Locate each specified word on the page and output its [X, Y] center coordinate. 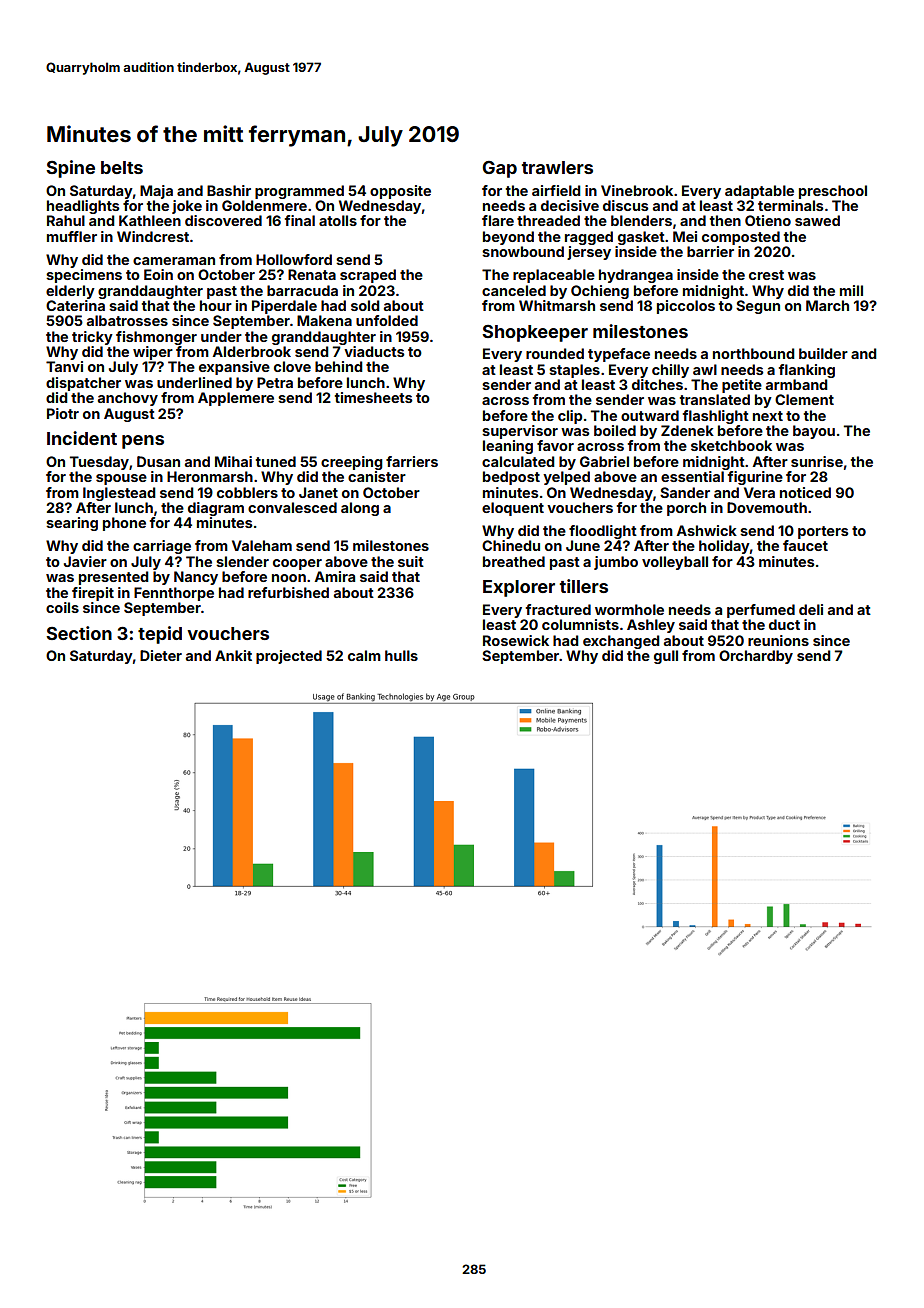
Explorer [519, 588]
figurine [755, 478]
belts [122, 167]
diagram [216, 509]
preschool [833, 192]
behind [338, 366]
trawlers [557, 167]
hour [216, 305]
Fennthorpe [174, 594]
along [360, 509]
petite [742, 386]
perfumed [761, 611]
